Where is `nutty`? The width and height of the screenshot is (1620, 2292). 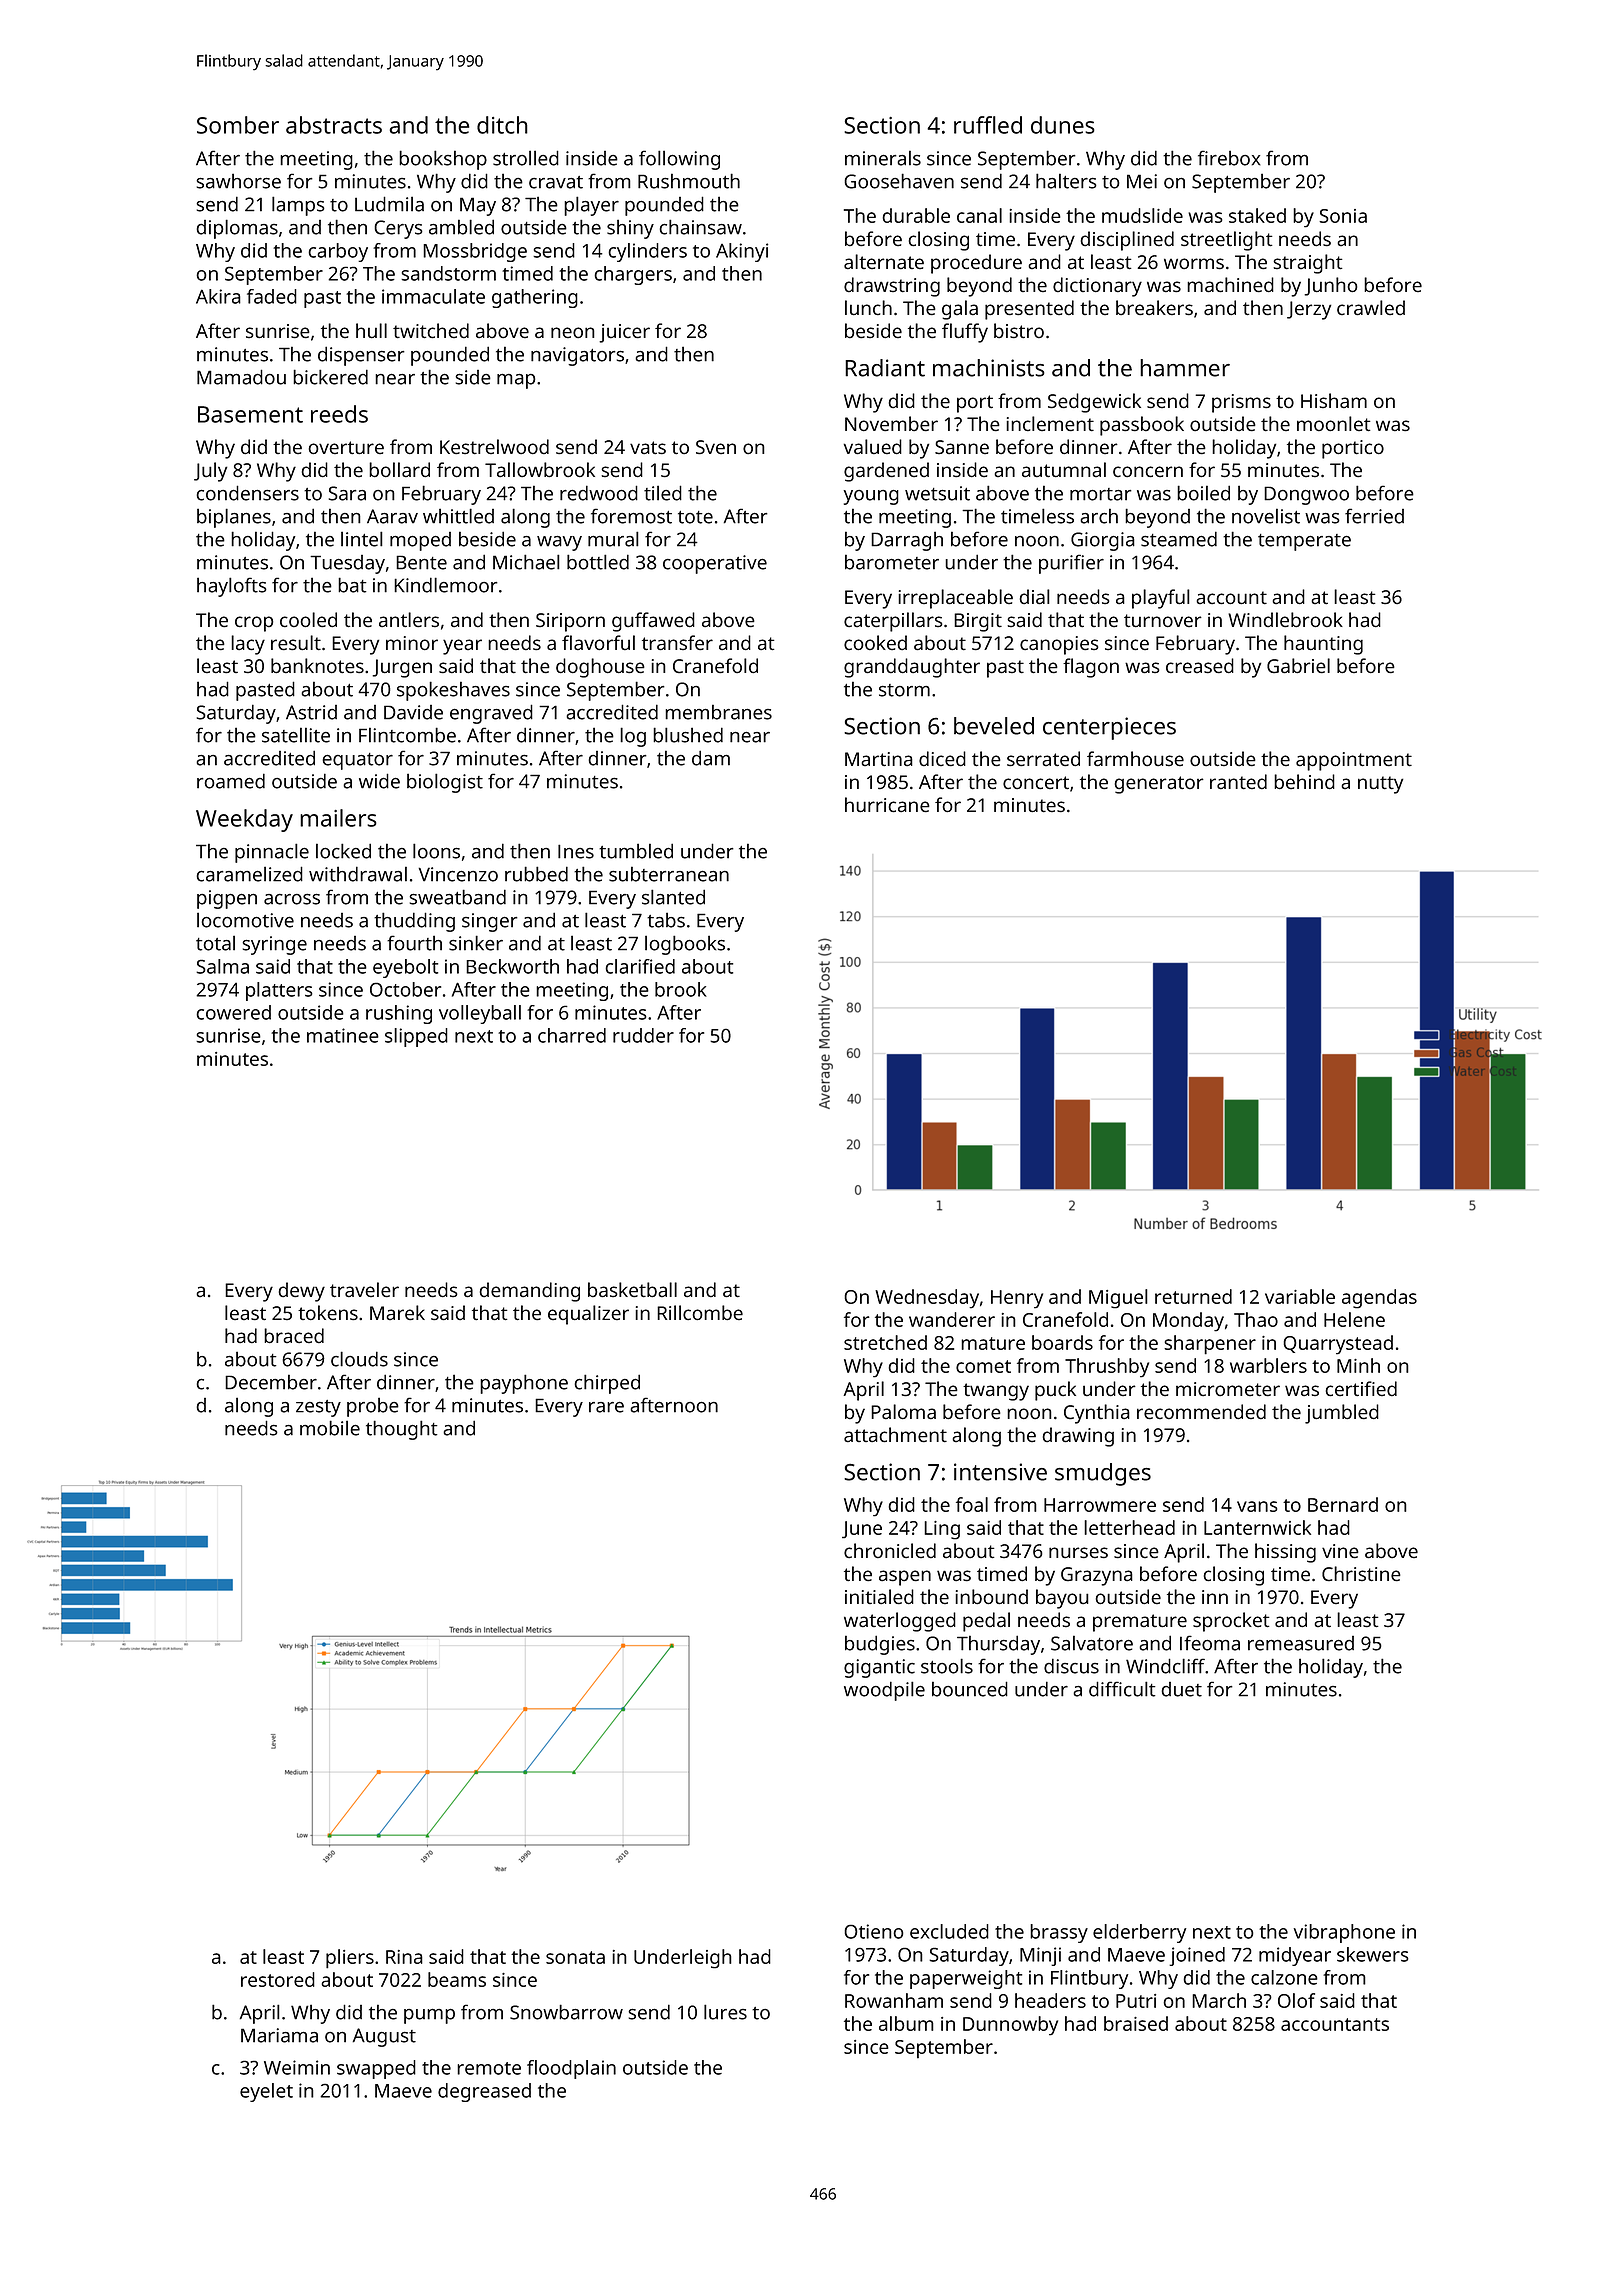
nutty is located at coordinates (1380, 785).
